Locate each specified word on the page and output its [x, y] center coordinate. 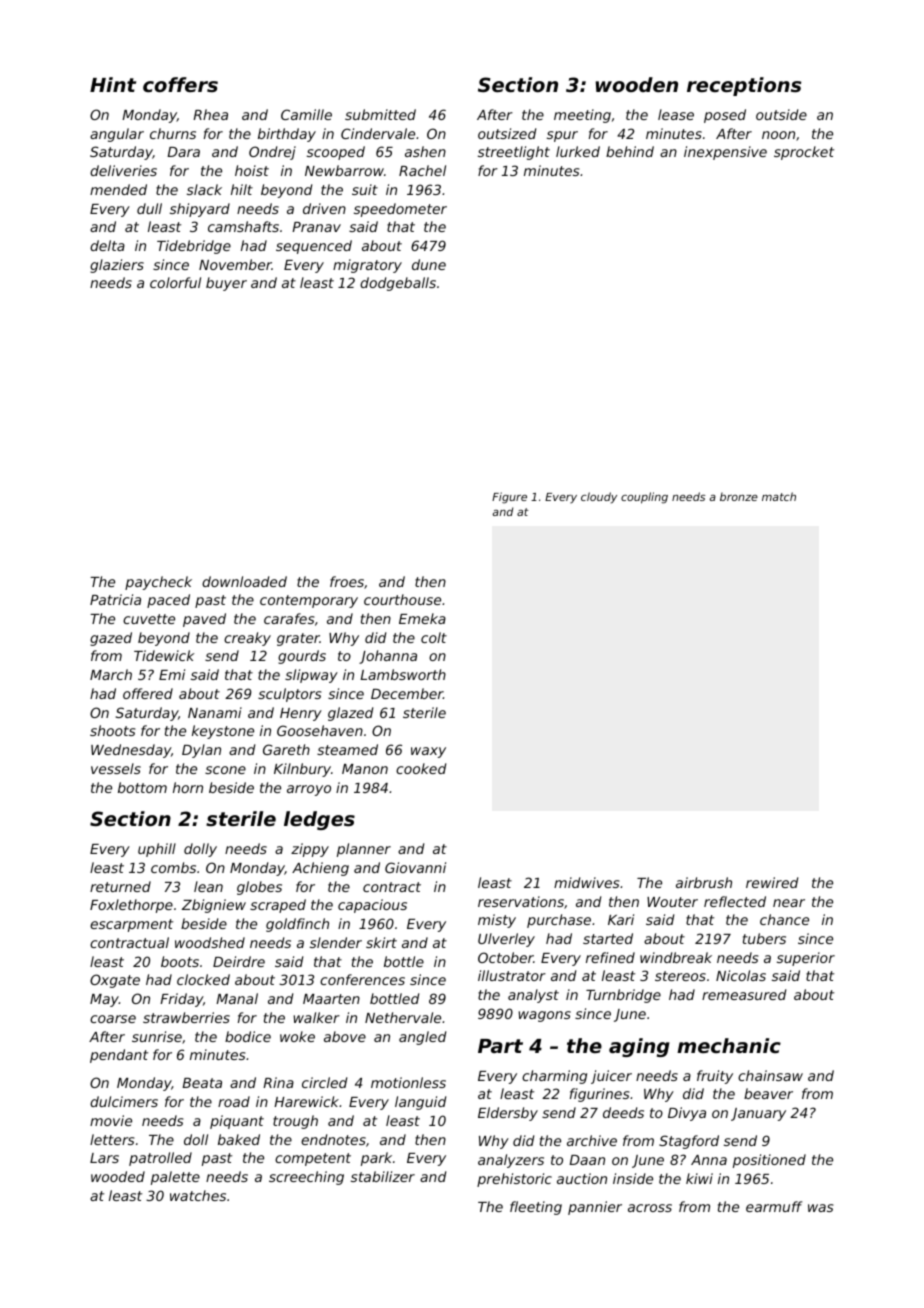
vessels [116, 768]
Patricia [115, 599]
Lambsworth [403, 674]
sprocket [804, 153]
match [779, 496]
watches [198, 1195]
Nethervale [403, 1017]
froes [347, 581]
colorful [175, 282]
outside [781, 114]
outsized [507, 133]
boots [180, 961]
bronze [739, 496]
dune [429, 264]
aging [639, 1047]
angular [117, 135]
